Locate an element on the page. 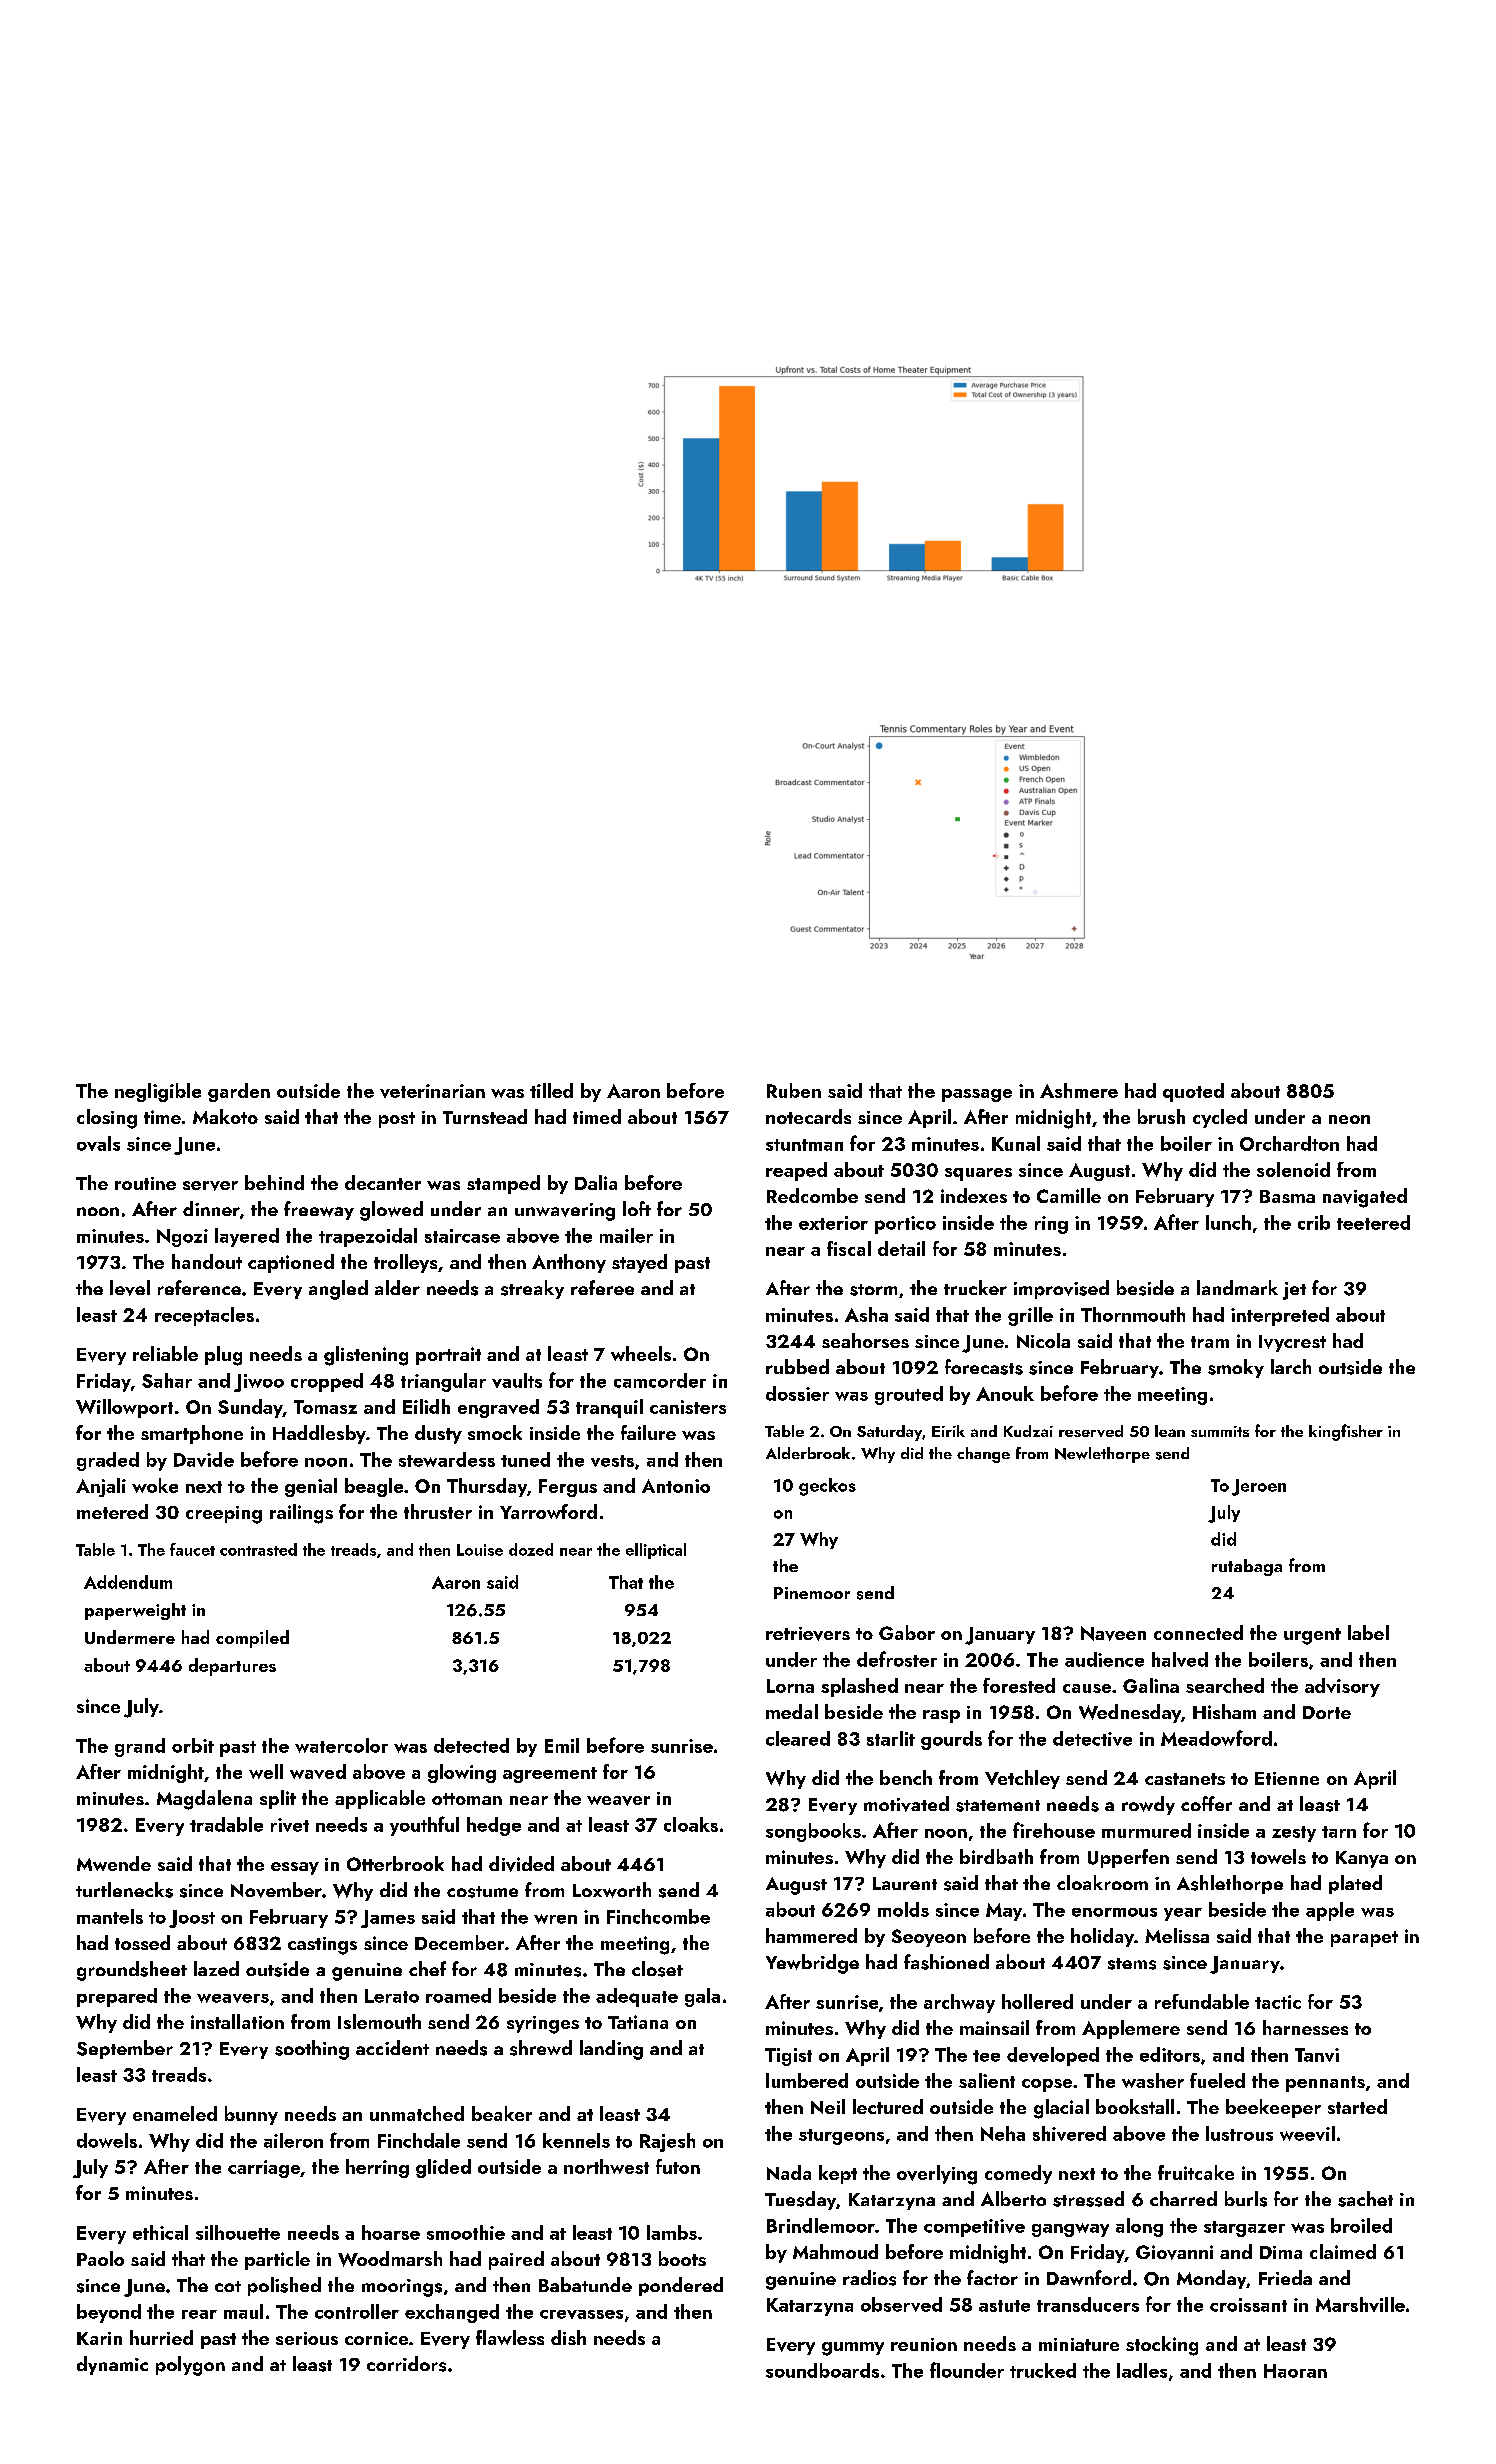 This document has width=1496, height=2464. dozed is located at coordinates (531, 1549).
